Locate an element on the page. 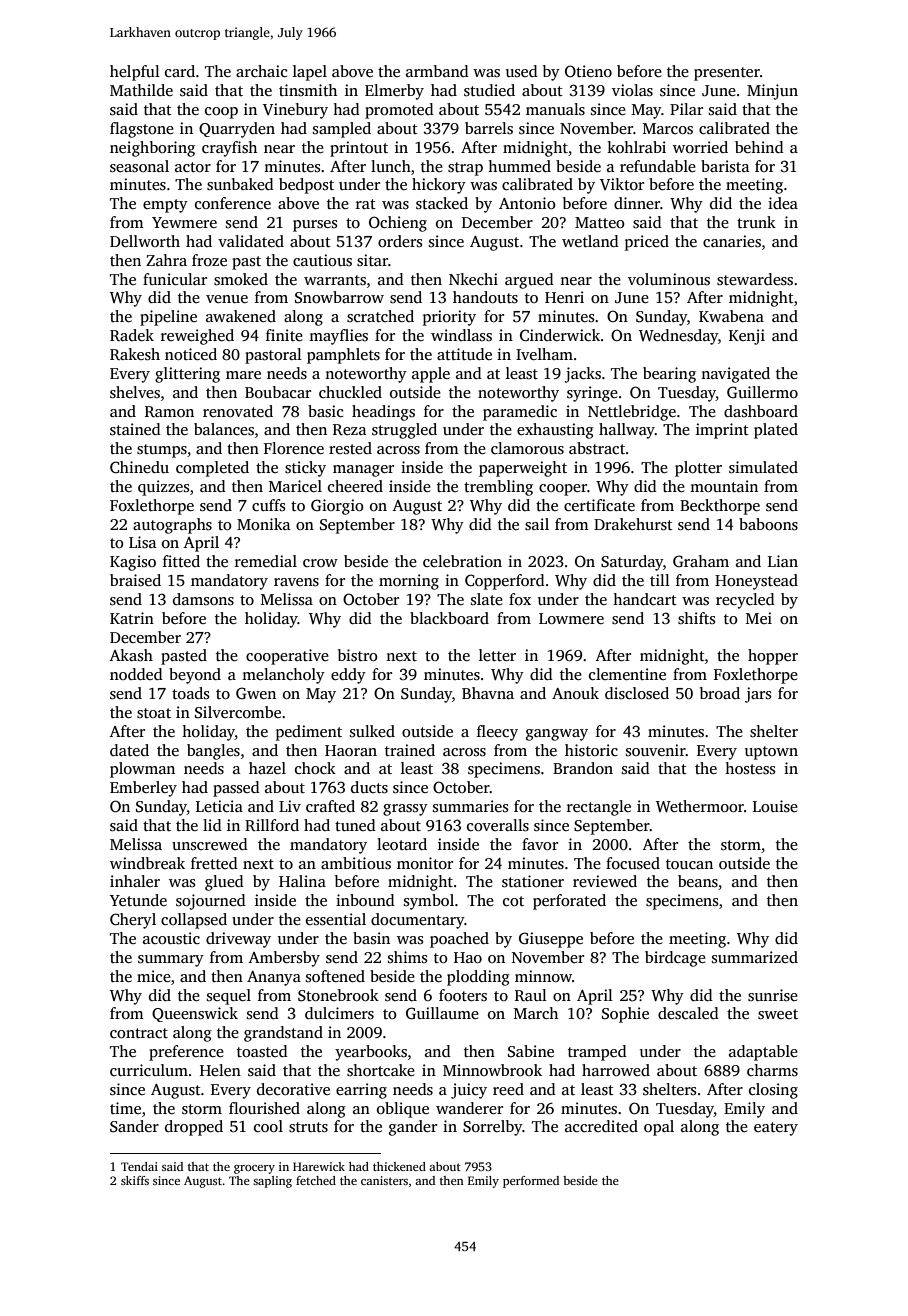 This page has height=1316, width=908. Kagiso is located at coordinates (133, 563).
